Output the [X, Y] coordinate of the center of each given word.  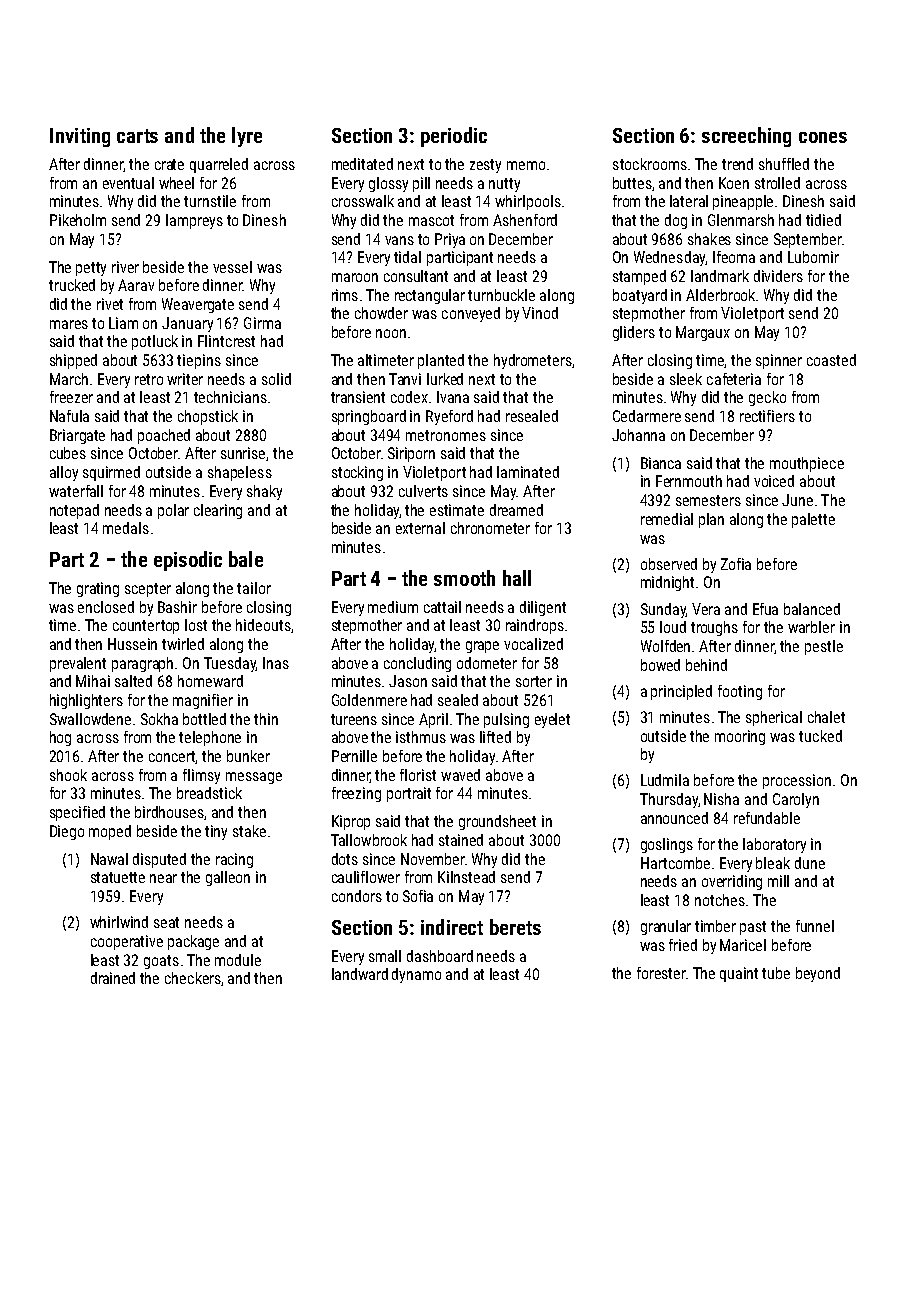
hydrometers [533, 361]
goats [161, 962]
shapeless [240, 473]
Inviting [80, 137]
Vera [706, 609]
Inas [276, 663]
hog [60, 738]
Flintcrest [226, 341]
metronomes [446, 435]
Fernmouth [689, 481]
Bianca [661, 463]
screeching [746, 137]
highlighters [86, 701]
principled [681, 692]
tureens [354, 719]
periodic [454, 137]
